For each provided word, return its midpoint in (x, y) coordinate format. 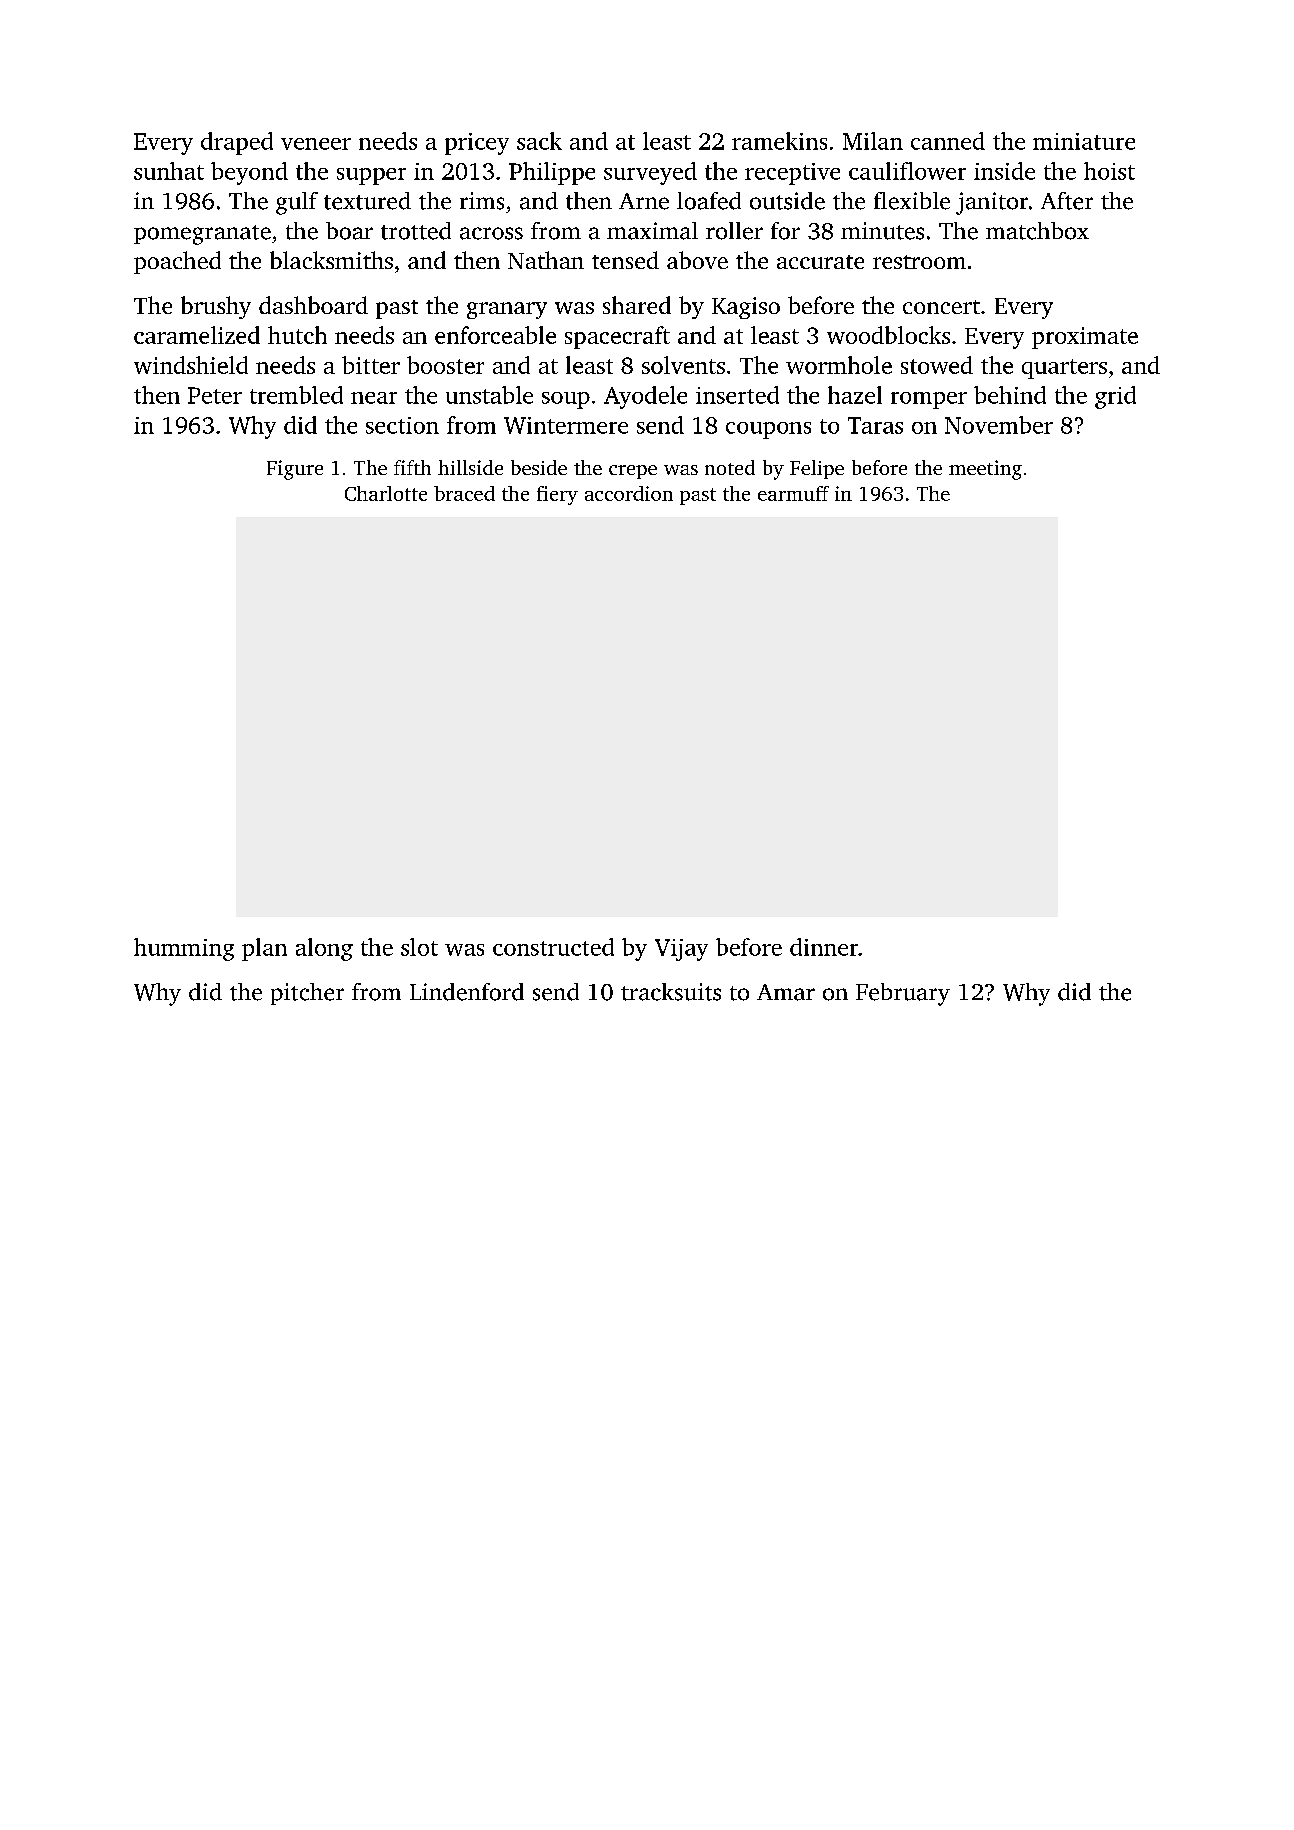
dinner (824, 947)
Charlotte (386, 493)
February (903, 994)
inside (1004, 171)
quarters (1064, 369)
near (374, 398)
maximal (652, 231)
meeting (985, 470)
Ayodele (645, 397)
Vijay (681, 950)
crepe (633, 472)
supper (371, 176)
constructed (553, 947)
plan (264, 949)
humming (184, 949)
